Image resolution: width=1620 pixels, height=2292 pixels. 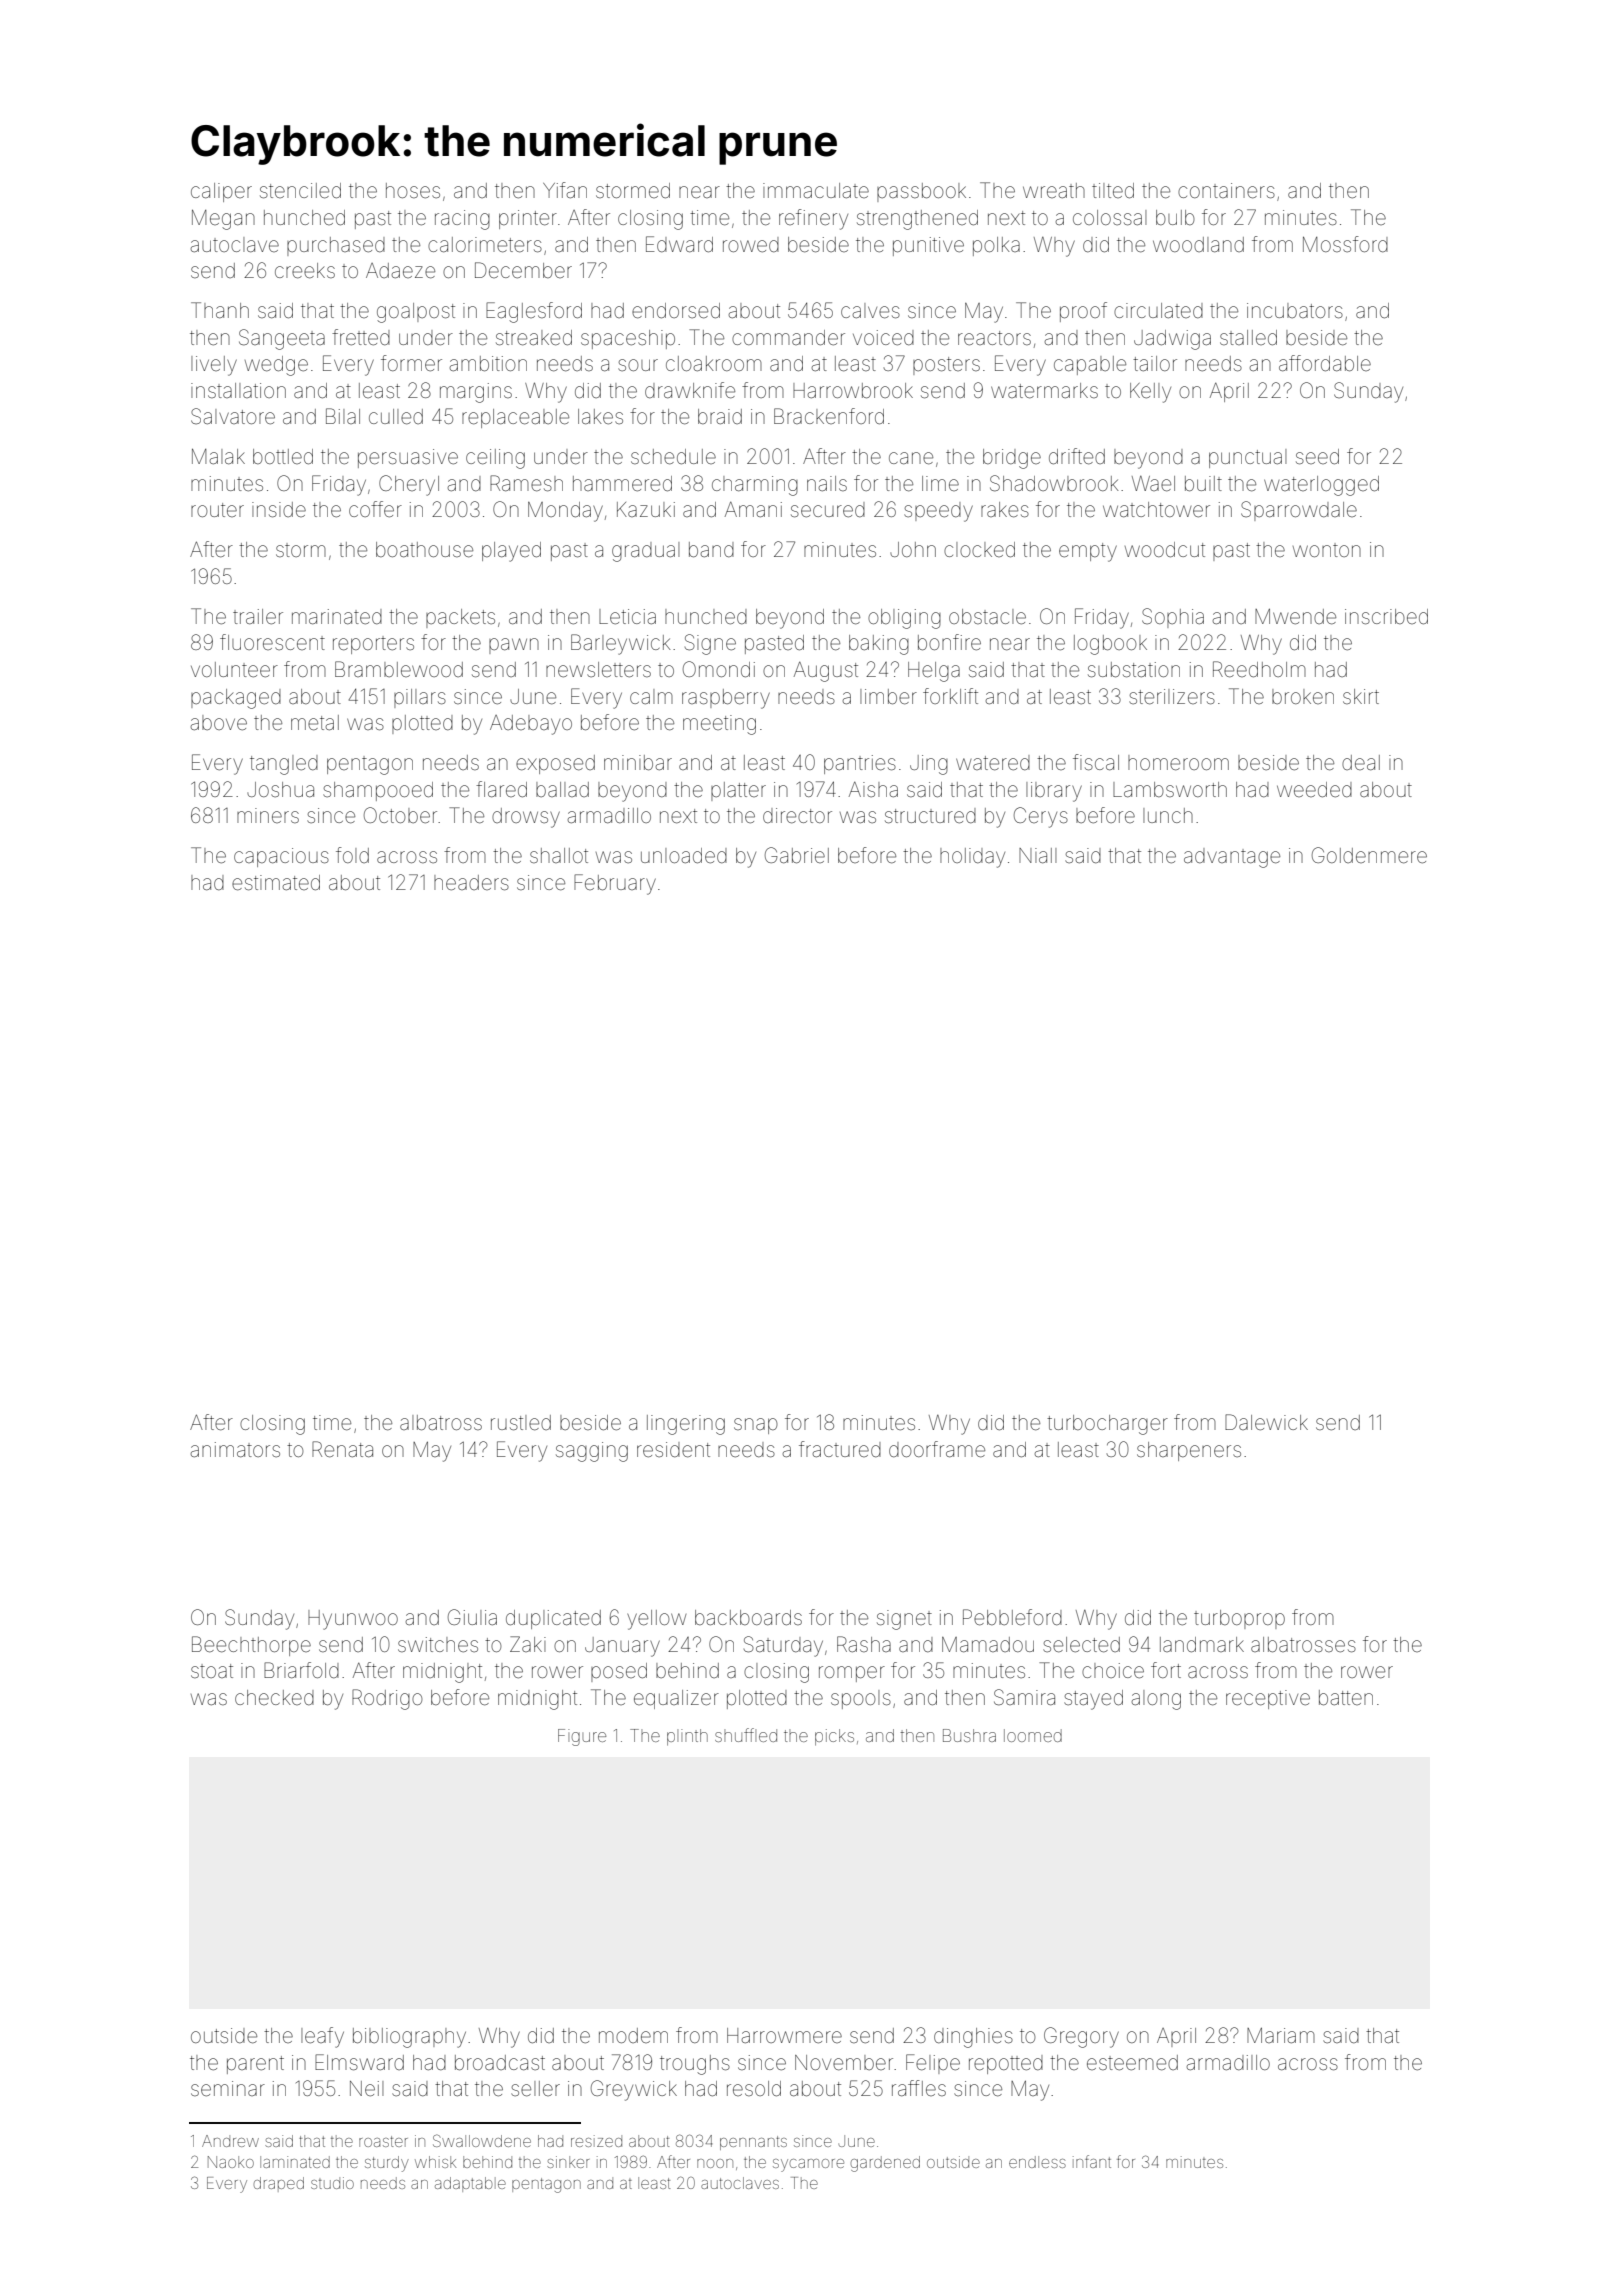 I want to click on capacious, so click(x=281, y=857).
